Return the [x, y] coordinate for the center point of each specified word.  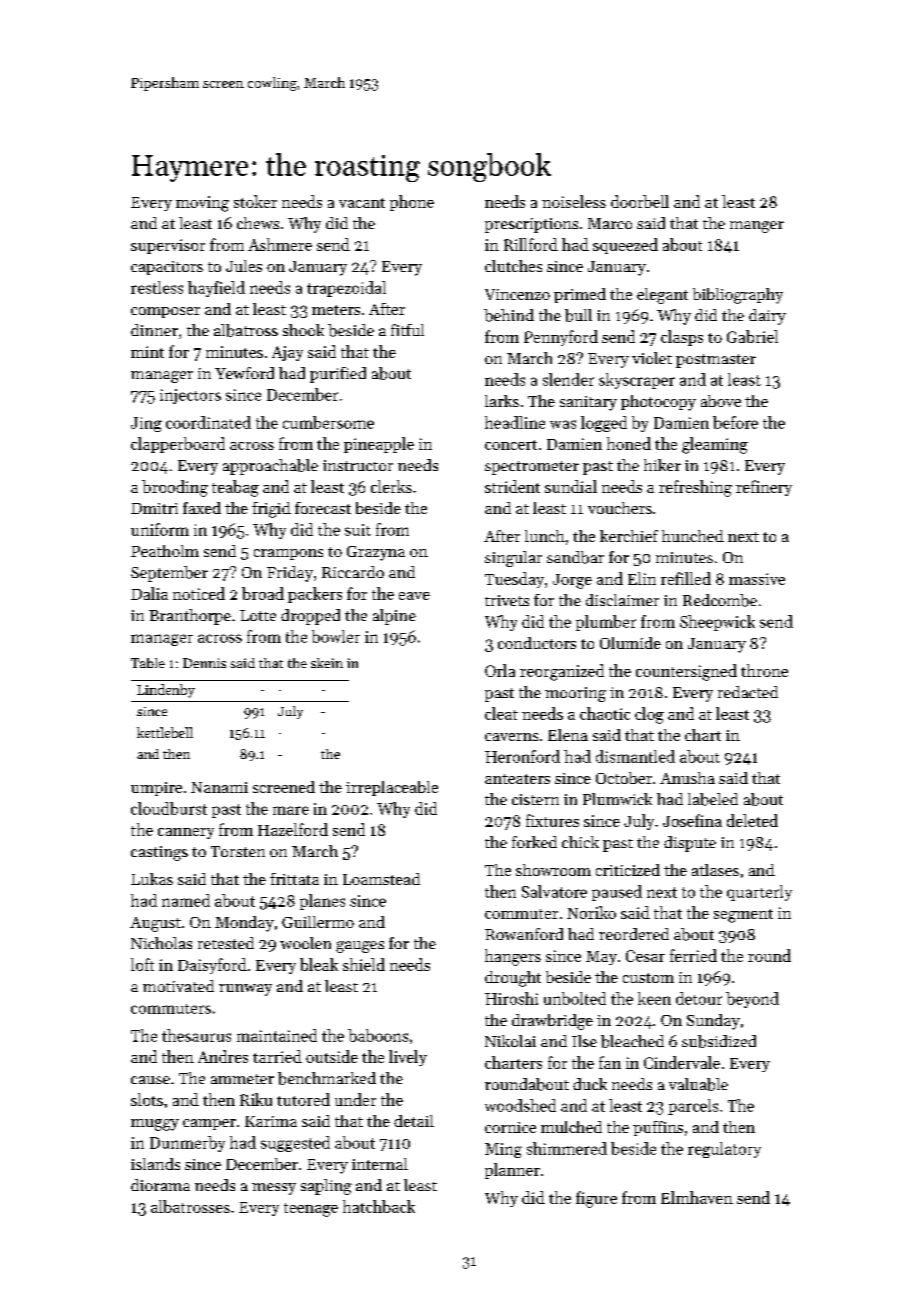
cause [150, 1080]
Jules [244, 266]
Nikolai [510, 1041]
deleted [752, 820]
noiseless [574, 201]
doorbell [640, 201]
